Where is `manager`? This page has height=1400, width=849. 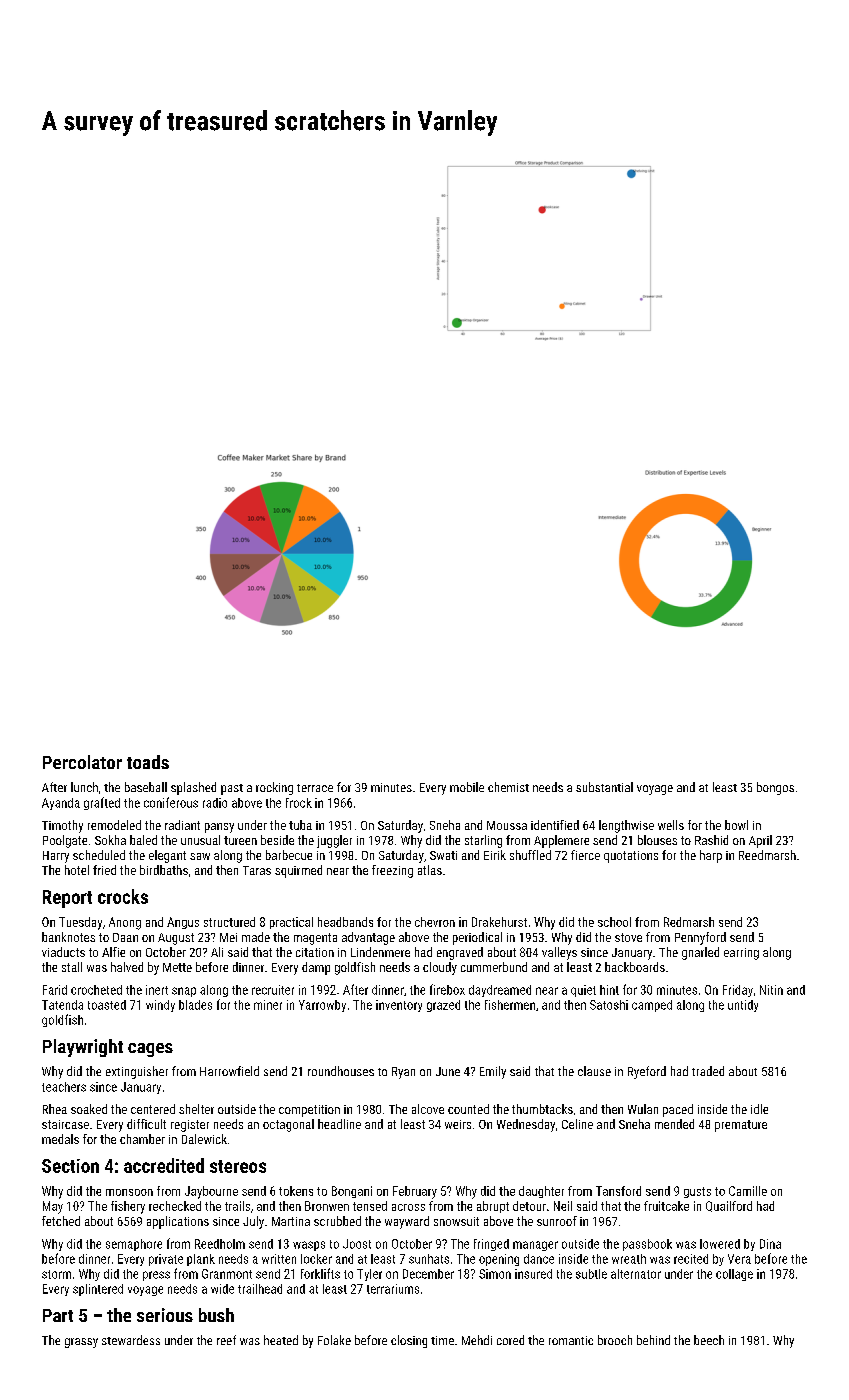 manager is located at coordinates (535, 1246).
